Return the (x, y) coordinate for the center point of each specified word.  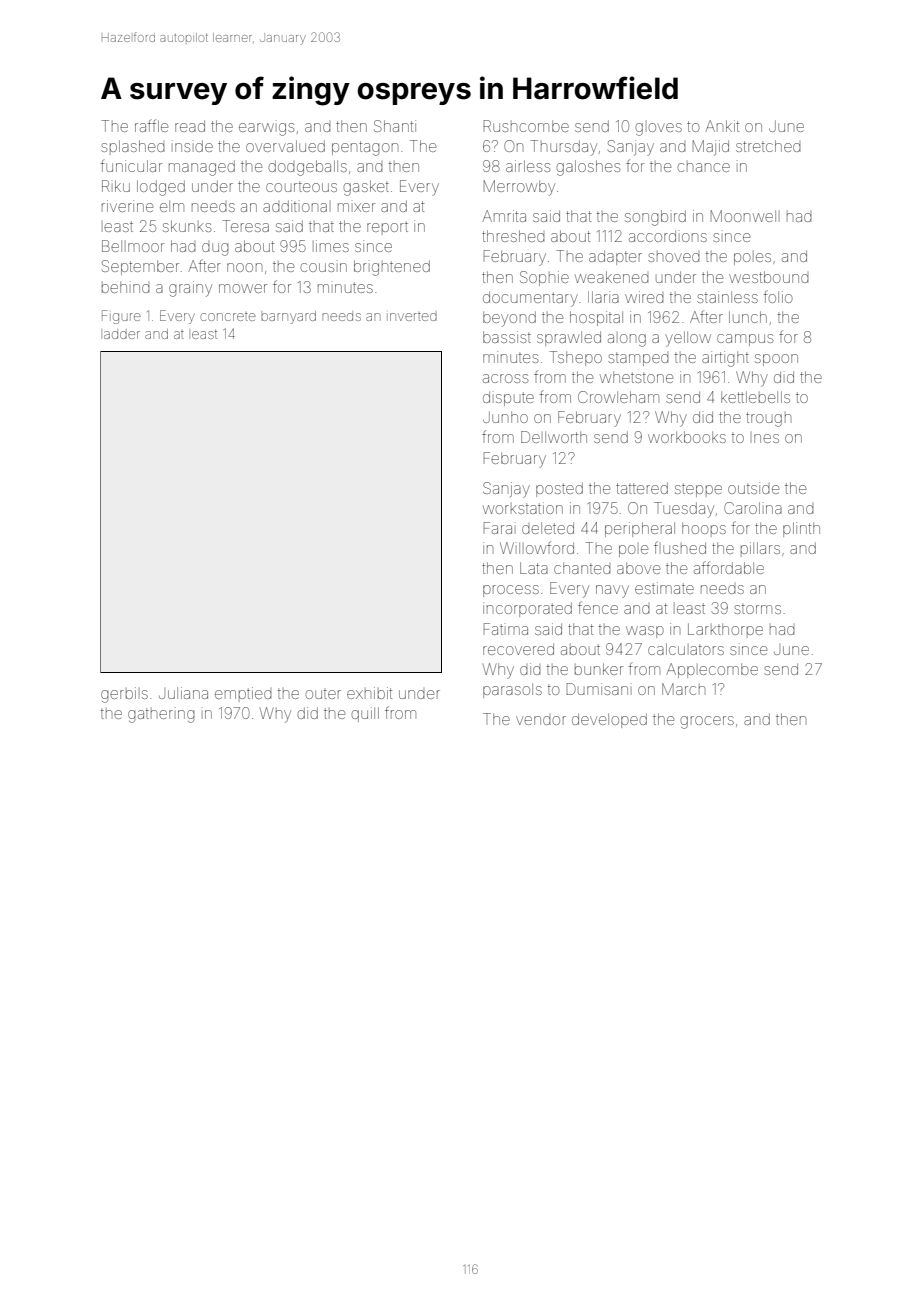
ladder (122, 334)
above (638, 568)
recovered (518, 649)
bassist (507, 337)
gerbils (124, 695)
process (511, 591)
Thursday (563, 148)
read (190, 126)
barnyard (288, 317)
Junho (505, 417)
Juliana (183, 693)
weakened (612, 277)
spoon (776, 360)
